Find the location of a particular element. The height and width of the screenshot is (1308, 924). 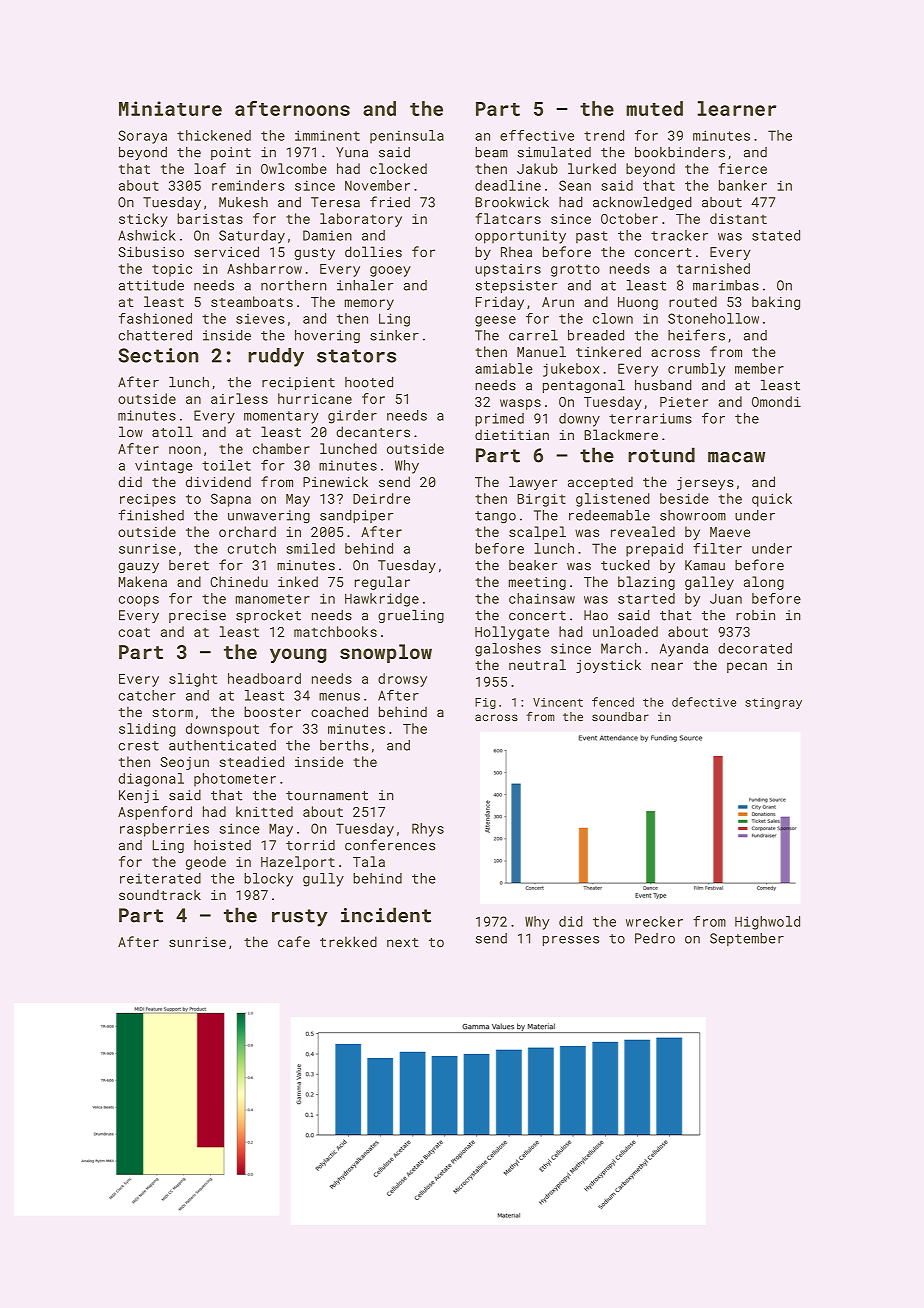

Mukesh is located at coordinates (243, 202).
